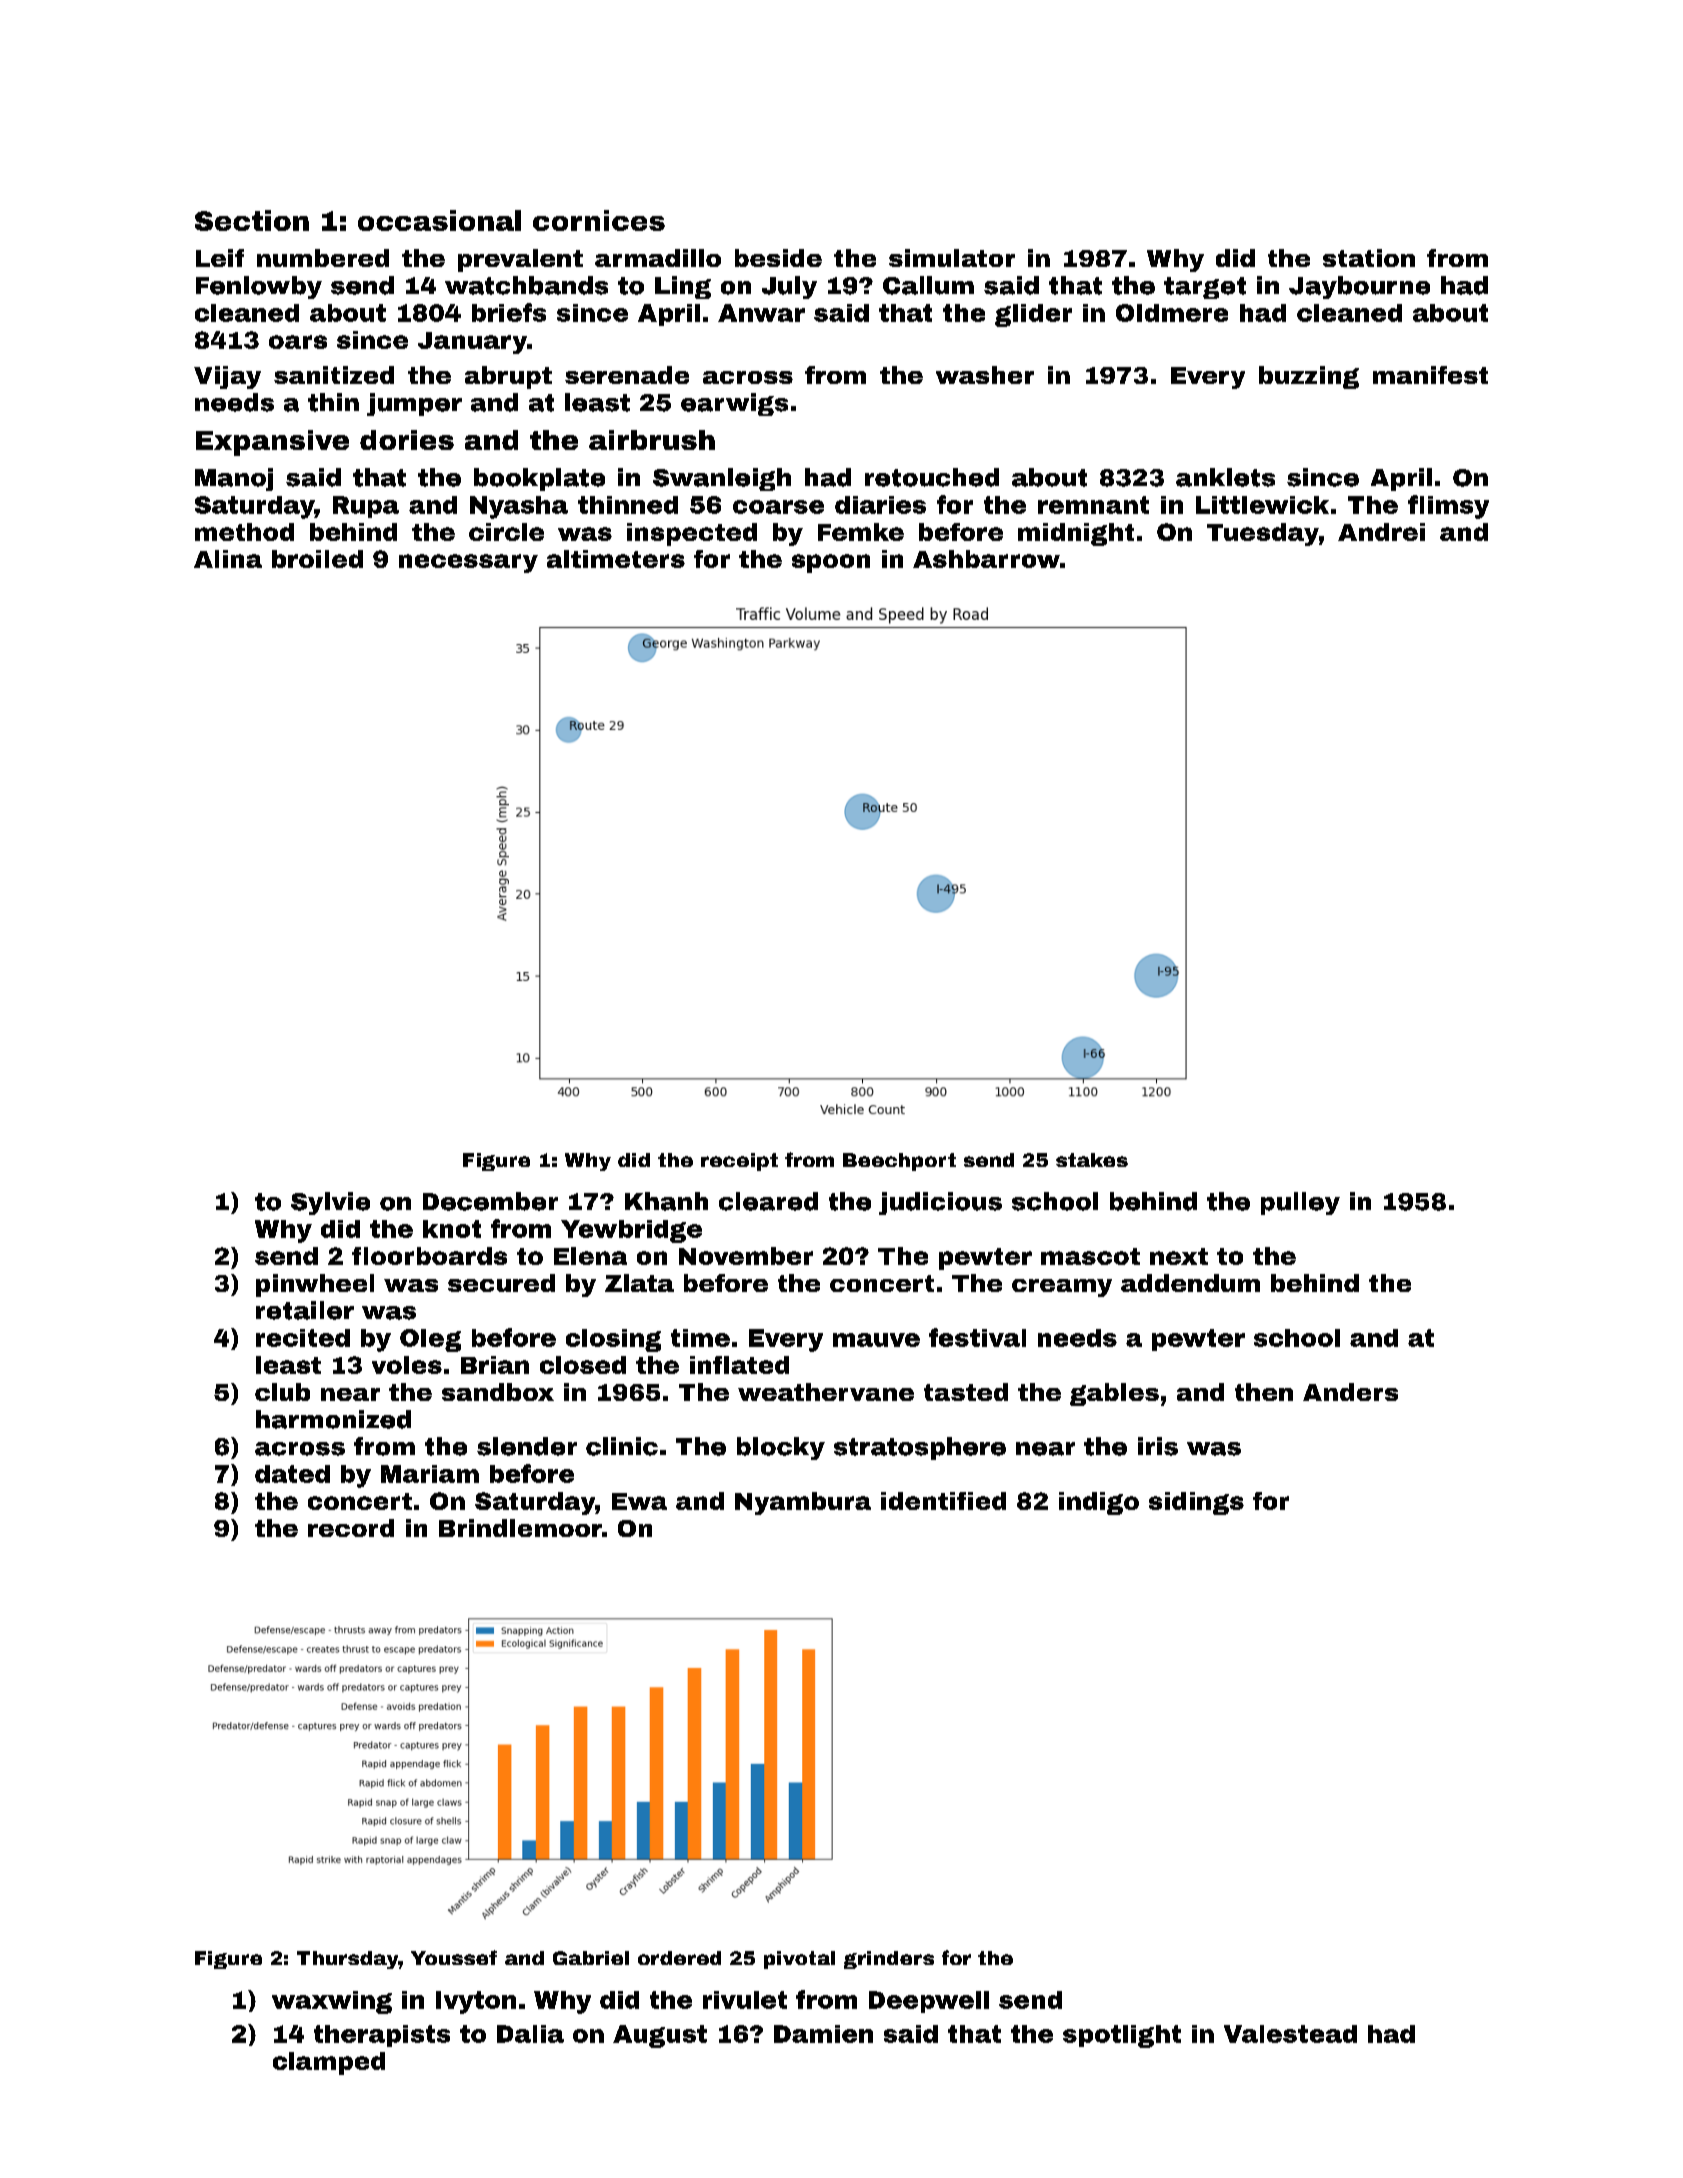 The image size is (1683, 2178). Describe the element at coordinates (332, 2002) in the image. I see `waxwing` at that location.
